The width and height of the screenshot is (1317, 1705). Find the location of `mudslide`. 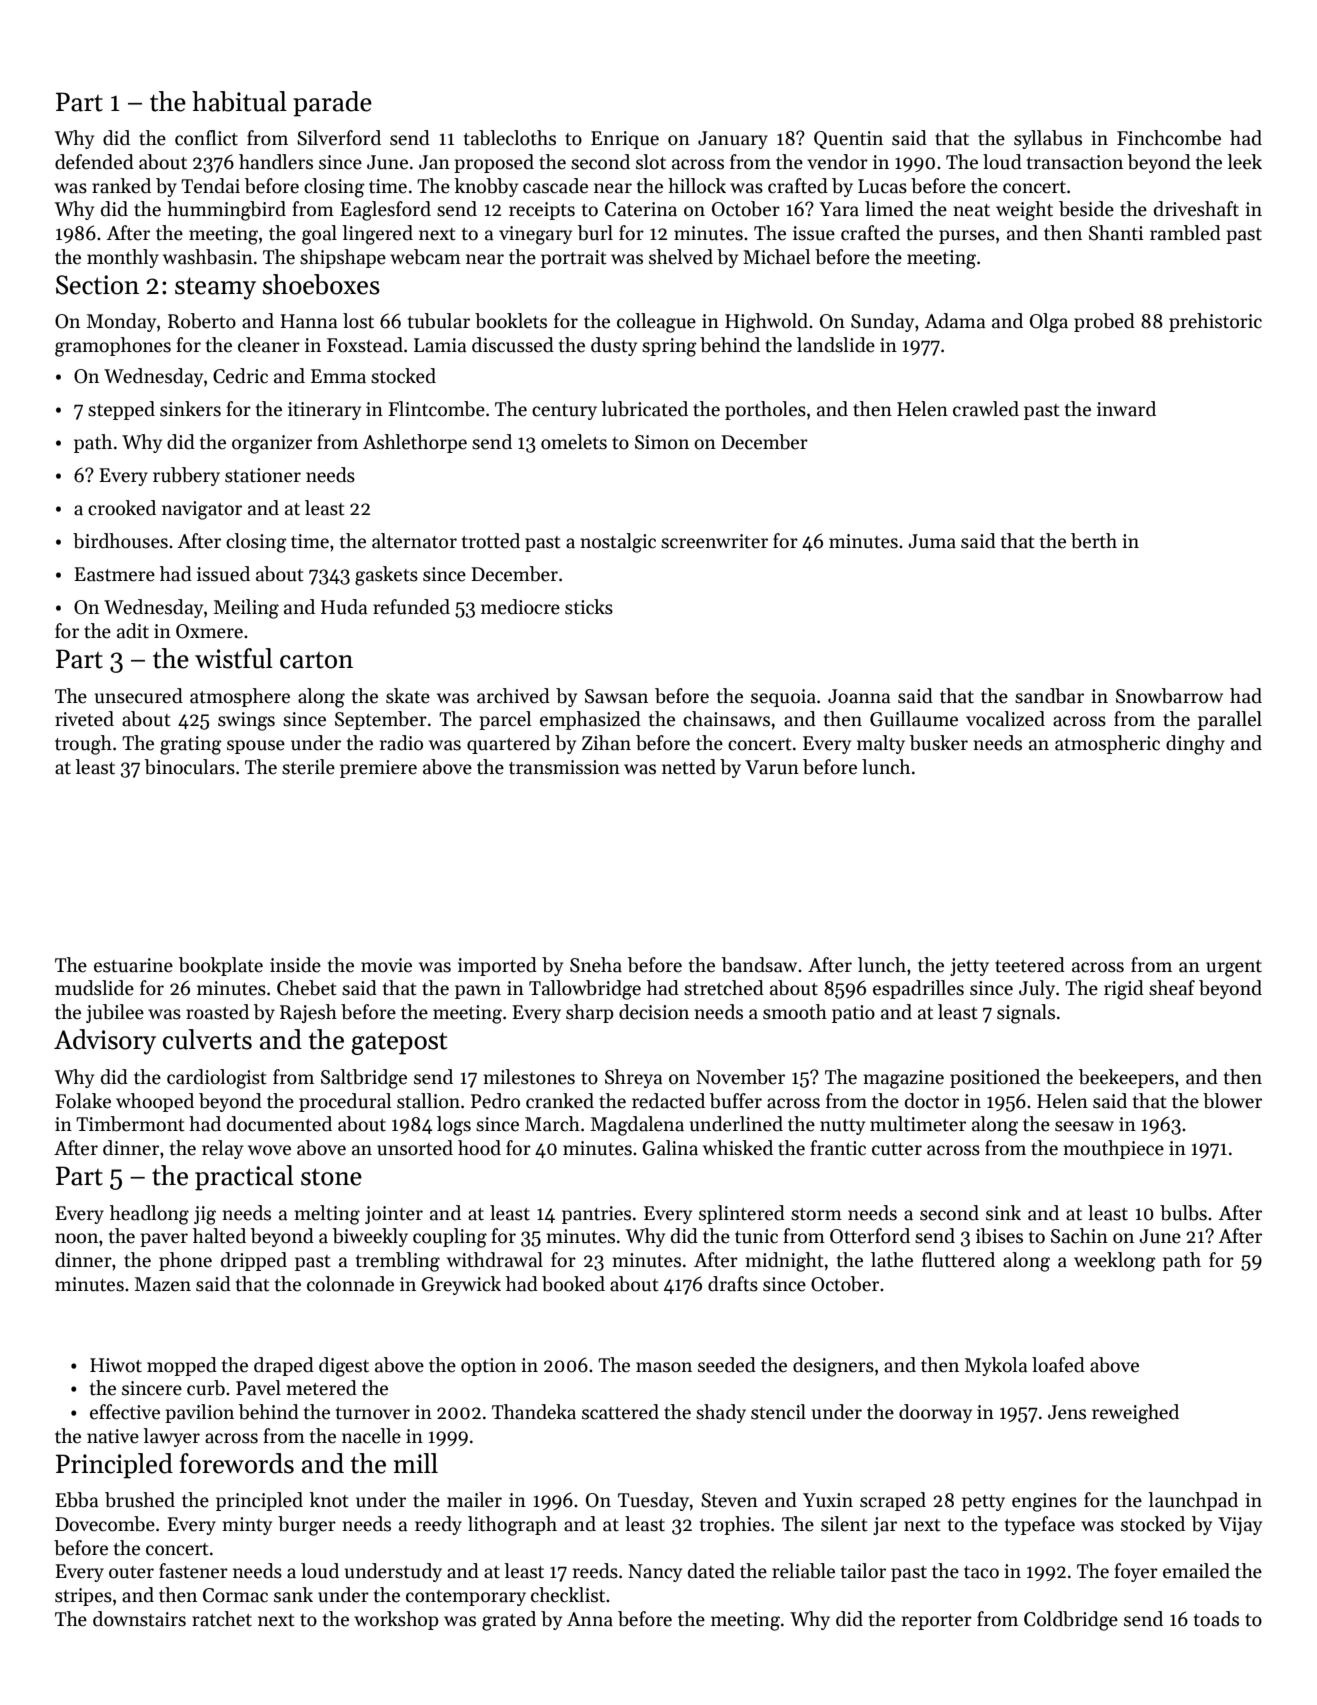

mudslide is located at coordinates (94, 988).
